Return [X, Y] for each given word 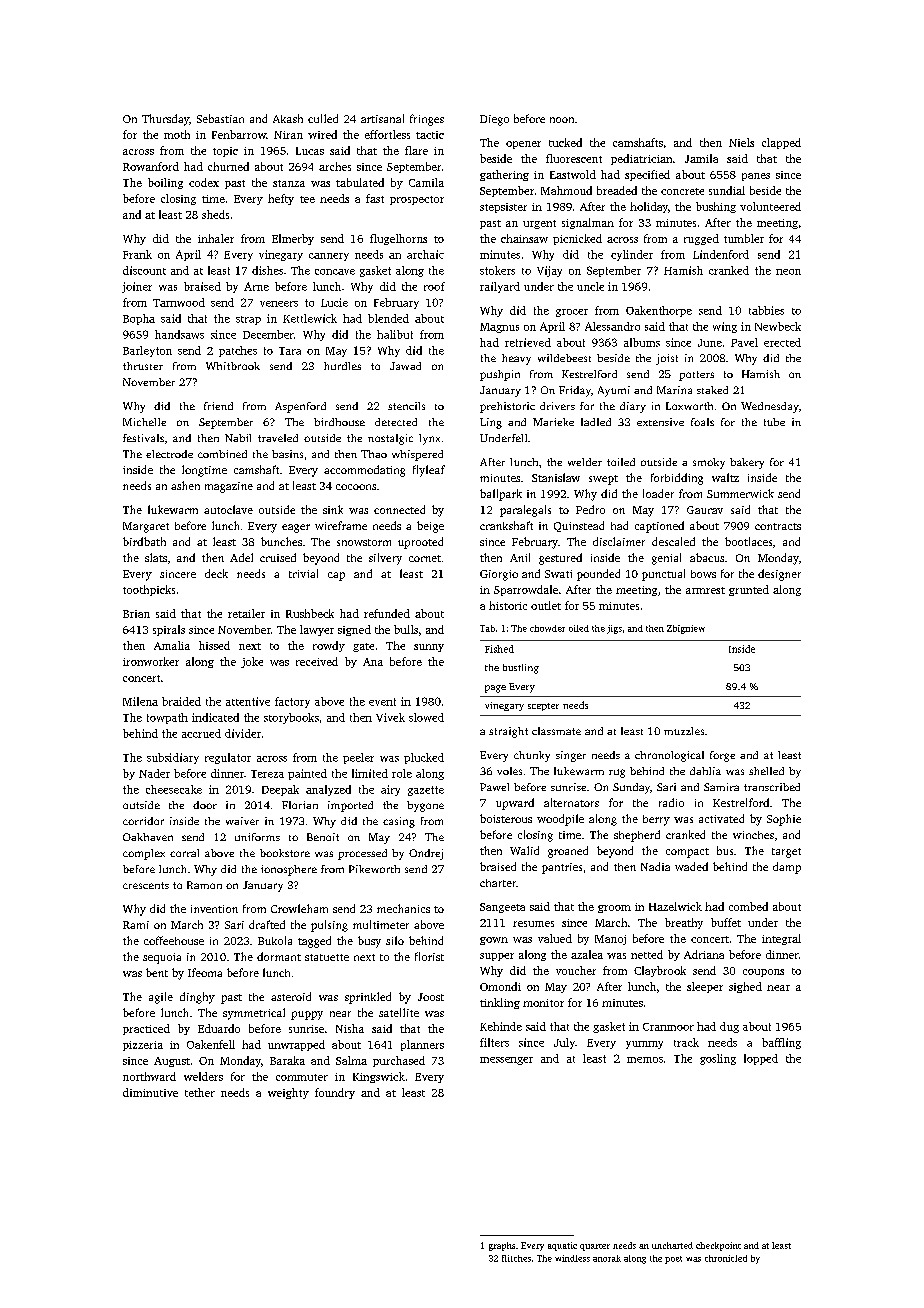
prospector [417, 200]
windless [572, 1258]
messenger [506, 1061]
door [205, 805]
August [172, 1062]
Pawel [494, 787]
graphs [502, 1246]
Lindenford [721, 254]
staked [712, 390]
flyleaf [429, 471]
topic [225, 152]
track [686, 1042]
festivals [143, 438]
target [786, 853]
